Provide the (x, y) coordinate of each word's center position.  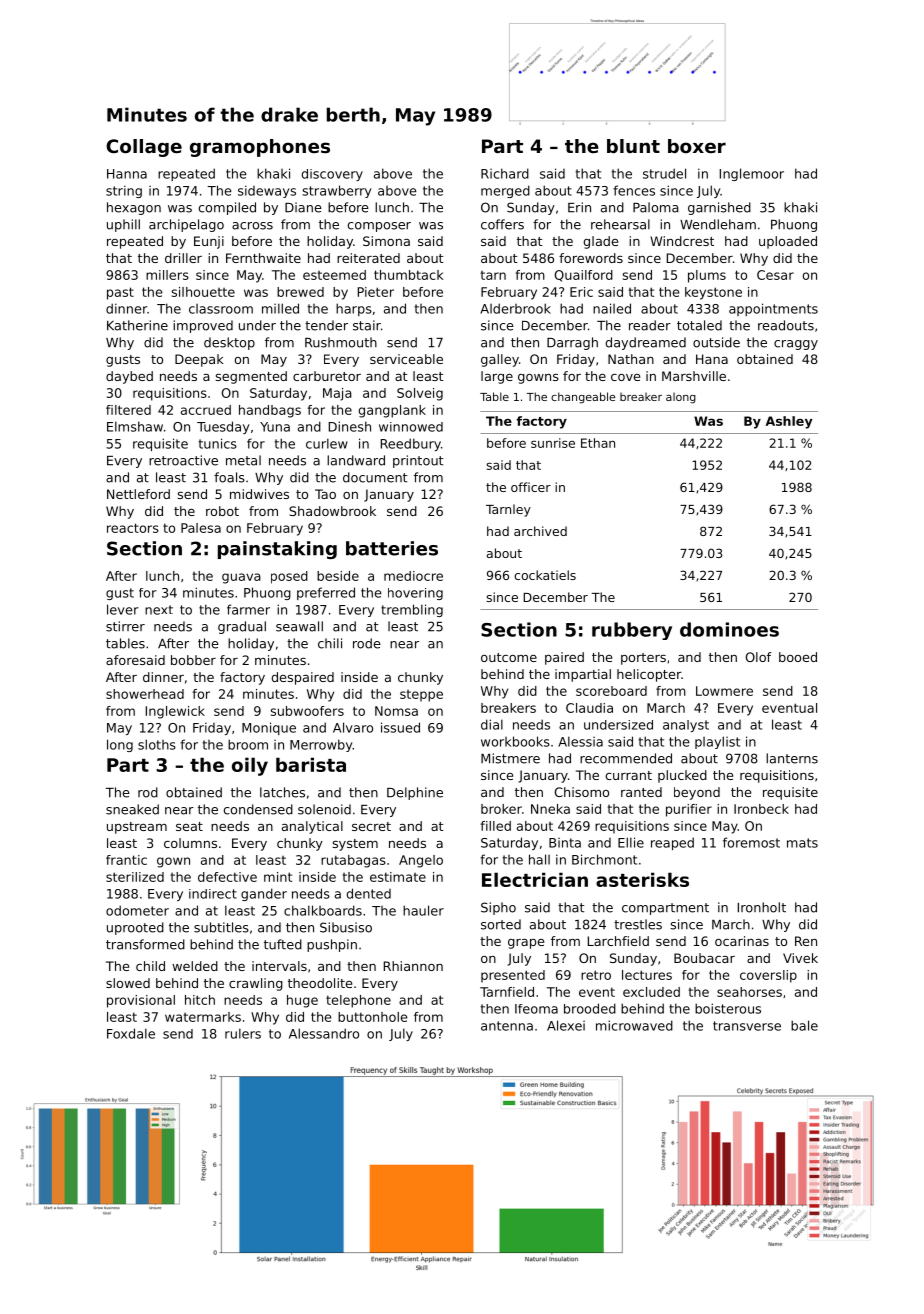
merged (505, 191)
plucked (682, 776)
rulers (243, 1033)
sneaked (132, 809)
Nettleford (138, 494)
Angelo (421, 861)
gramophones (260, 148)
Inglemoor (752, 174)
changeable (583, 398)
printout (418, 461)
